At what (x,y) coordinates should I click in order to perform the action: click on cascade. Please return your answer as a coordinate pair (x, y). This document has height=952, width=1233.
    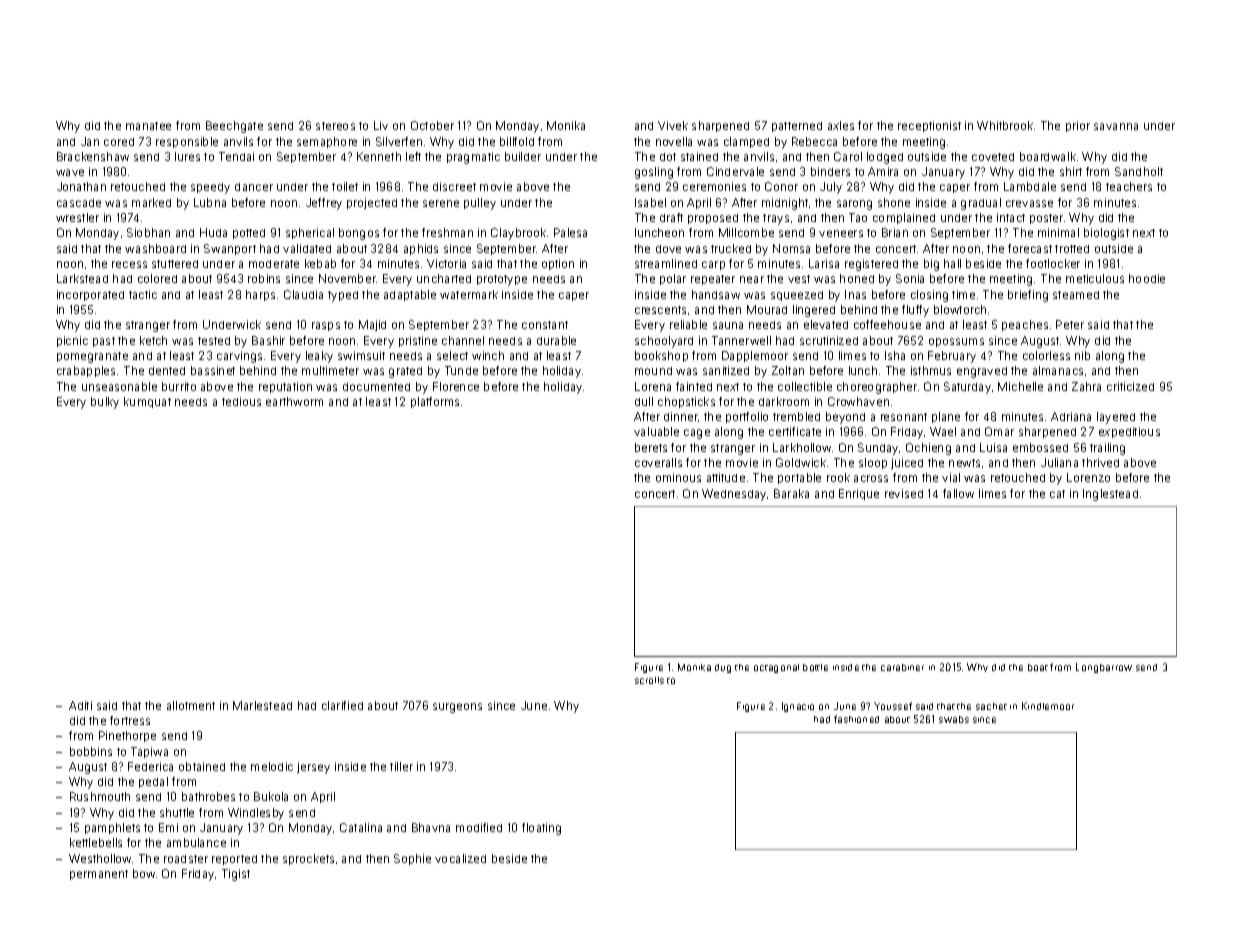
    Looking at the image, I should click on (79, 203).
